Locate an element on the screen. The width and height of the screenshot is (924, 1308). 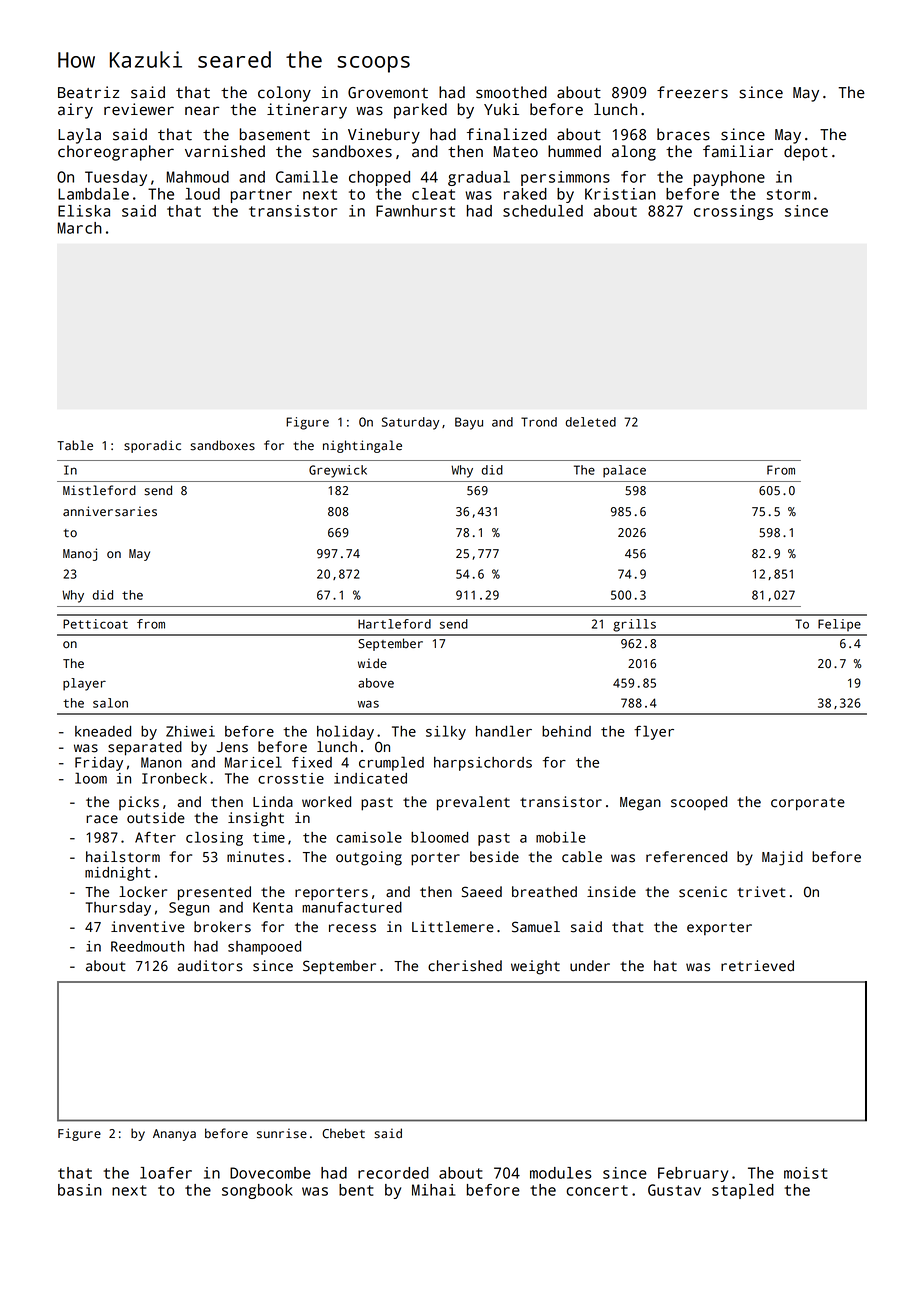
freezers is located at coordinates (692, 92).
